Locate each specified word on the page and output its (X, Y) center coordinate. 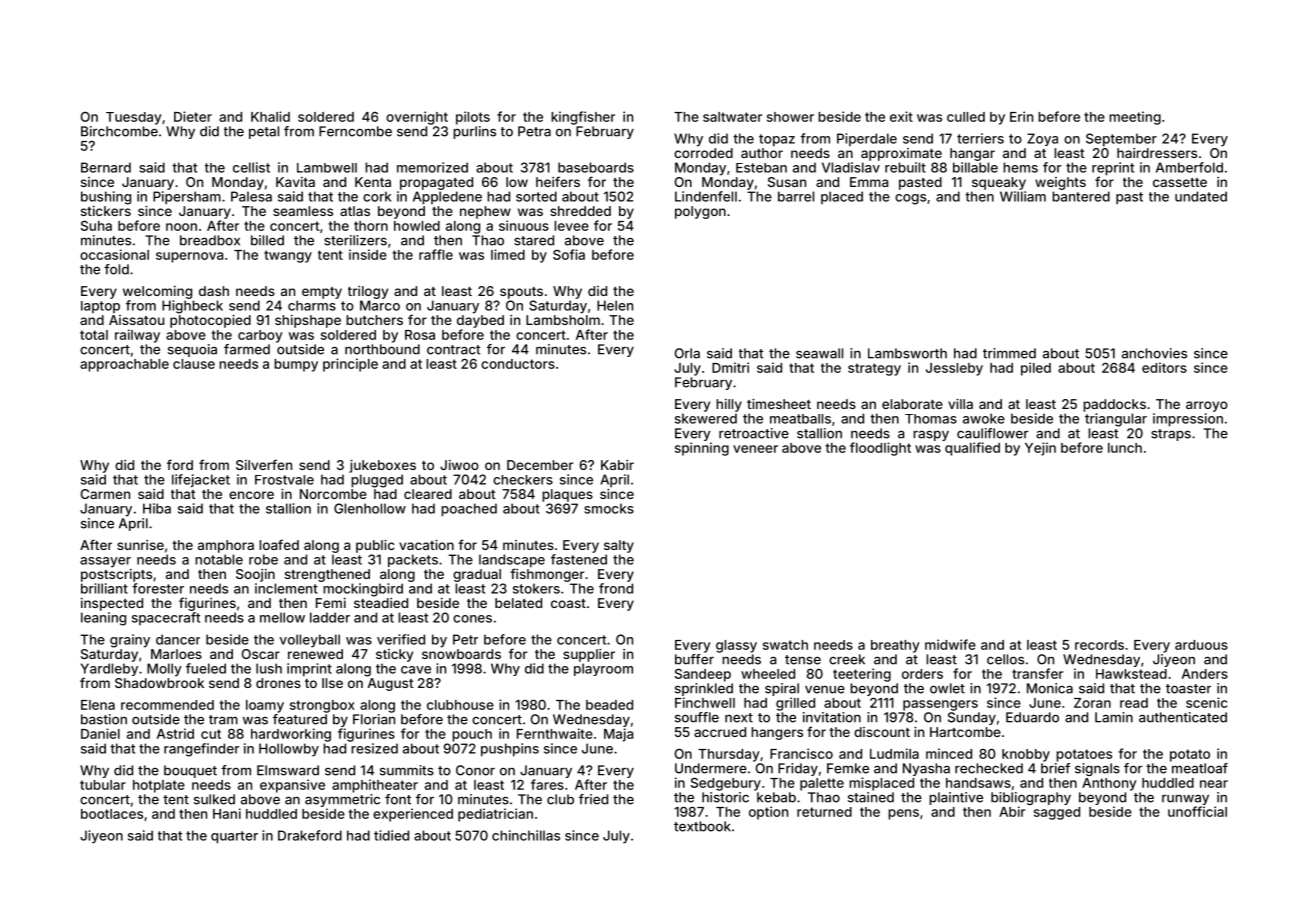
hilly (729, 405)
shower (790, 117)
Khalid (270, 116)
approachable (124, 365)
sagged (1057, 813)
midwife (950, 644)
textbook (702, 826)
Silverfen (264, 464)
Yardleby (109, 669)
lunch (1125, 448)
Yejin (1040, 449)
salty (619, 546)
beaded (609, 705)
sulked (214, 799)
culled (966, 117)
